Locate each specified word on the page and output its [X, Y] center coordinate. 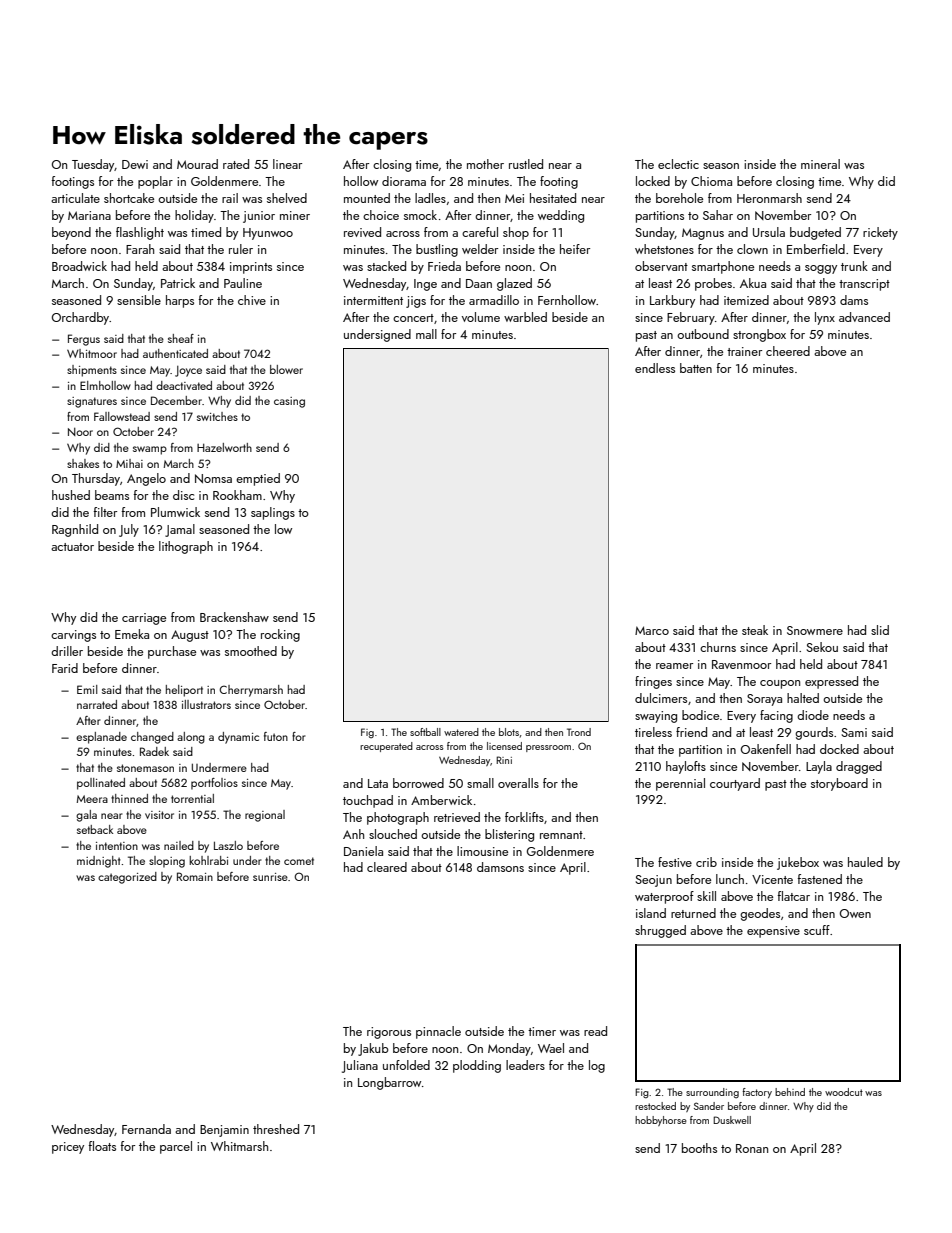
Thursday [96, 479]
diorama [404, 181]
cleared [387, 867]
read [595, 1031]
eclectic [678, 164]
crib [706, 862]
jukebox [798, 863]
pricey [68, 1148]
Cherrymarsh [251, 691]
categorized [127, 878]
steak [755, 630]
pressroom [548, 748]
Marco [652, 630]
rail [230, 198]
